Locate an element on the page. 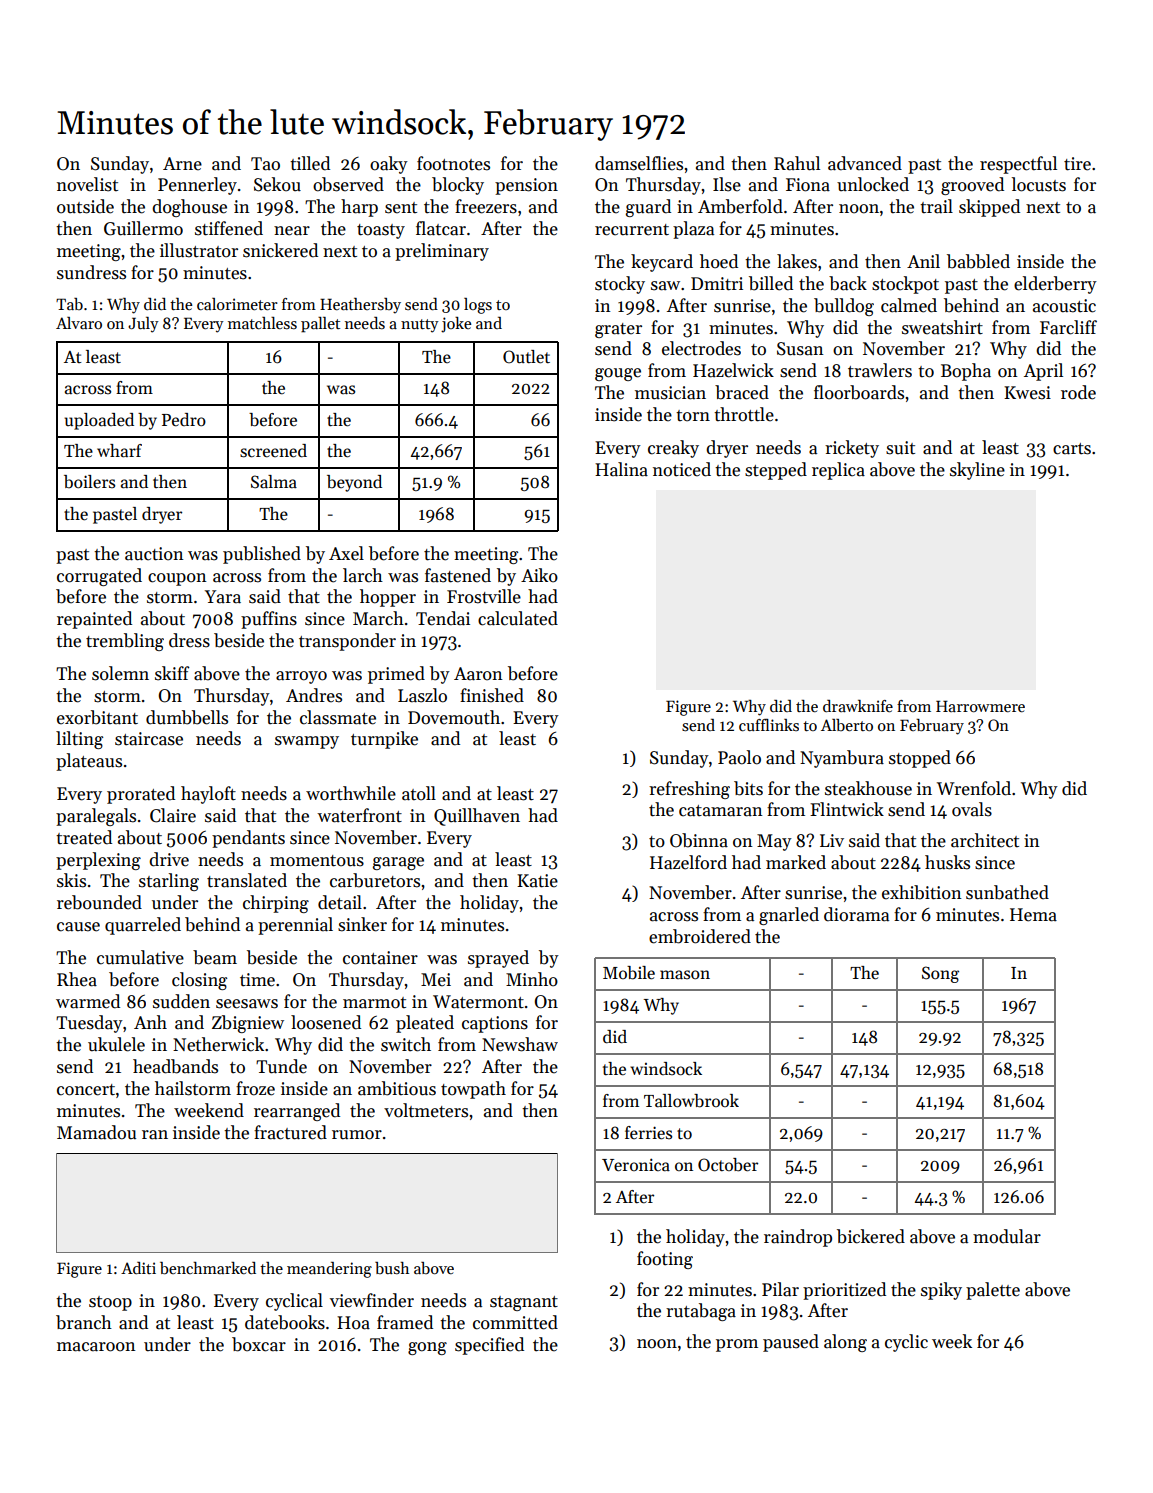 The height and width of the page is (1493, 1153). ukulele is located at coordinates (116, 1044).
